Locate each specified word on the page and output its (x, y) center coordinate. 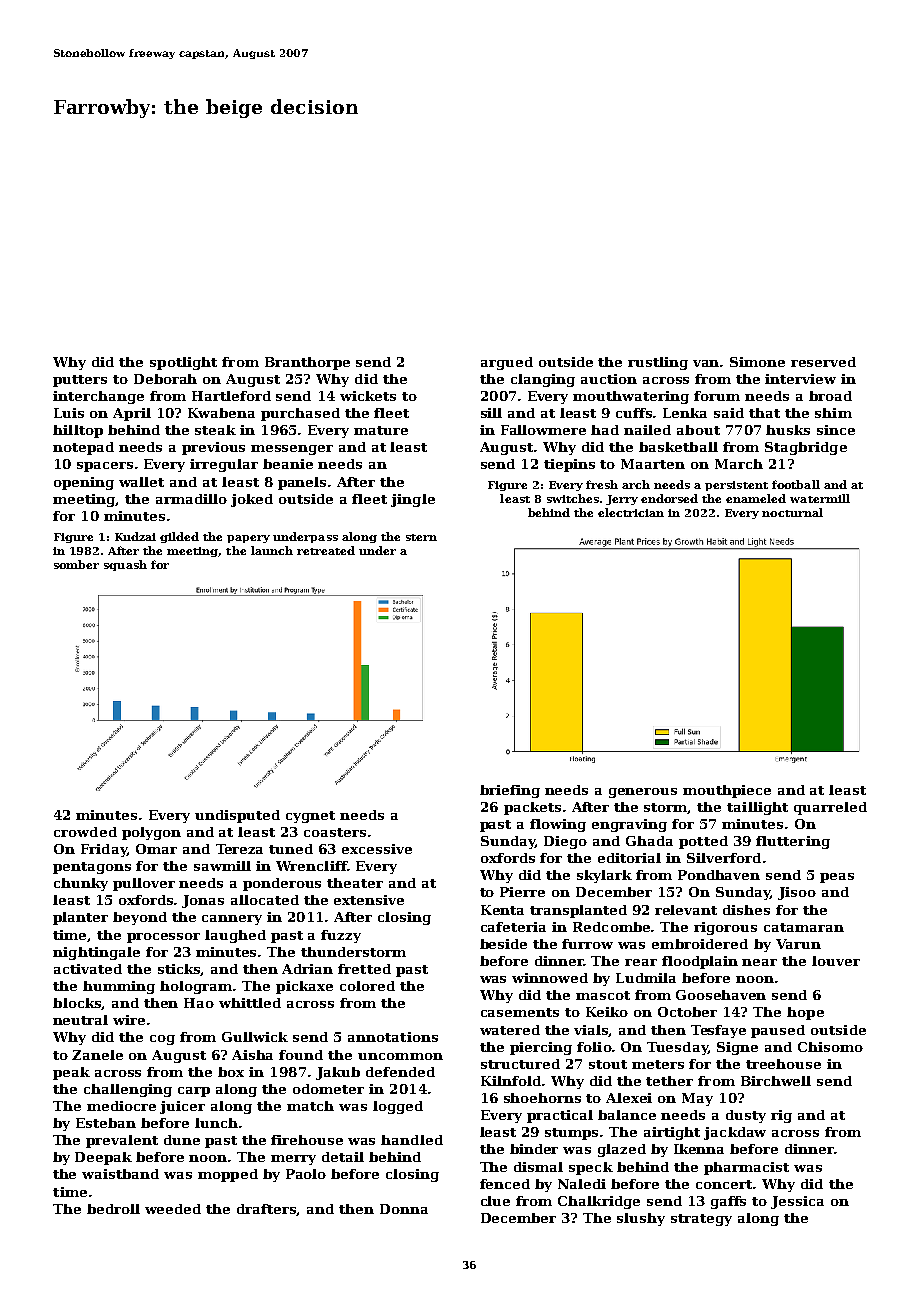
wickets (368, 396)
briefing (510, 791)
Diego (565, 842)
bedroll (113, 1209)
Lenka (685, 413)
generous (643, 793)
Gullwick (255, 1037)
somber (76, 564)
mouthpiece (727, 791)
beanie (288, 464)
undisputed (237, 816)
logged (398, 1107)
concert (724, 1184)
